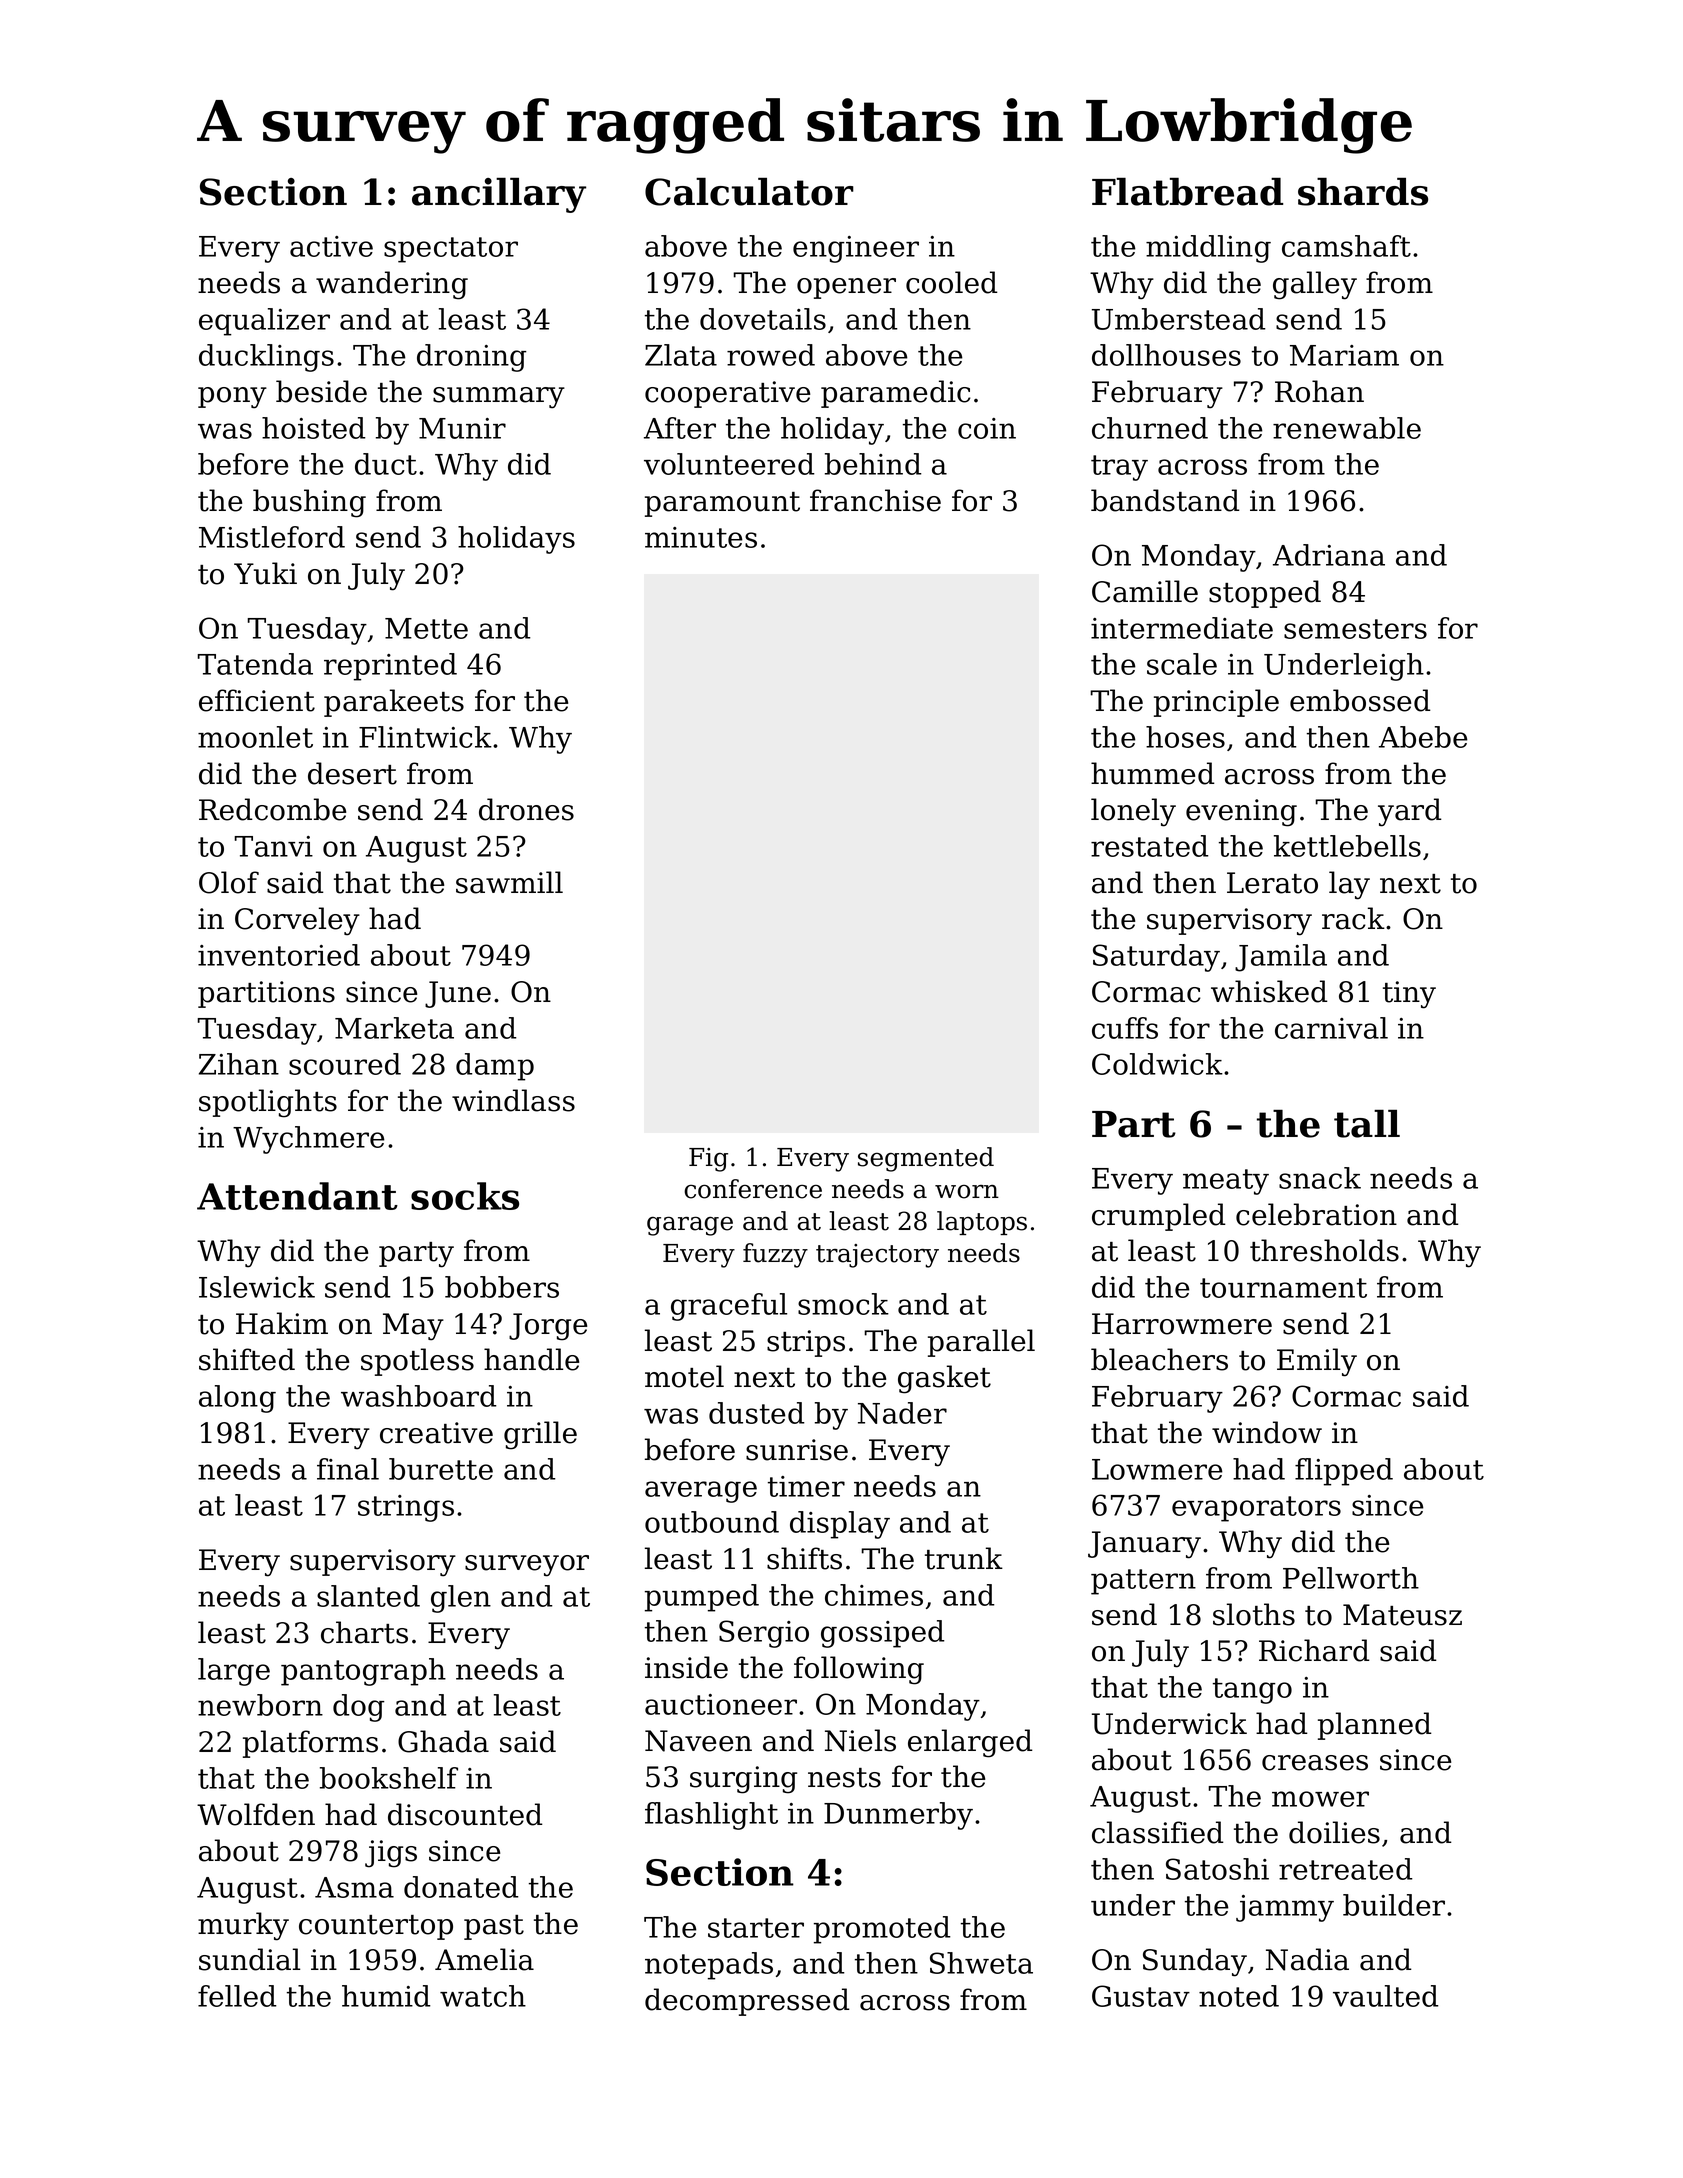  Describe the element at coordinates (1269, 991) in the image. I see `whisked` at that location.
